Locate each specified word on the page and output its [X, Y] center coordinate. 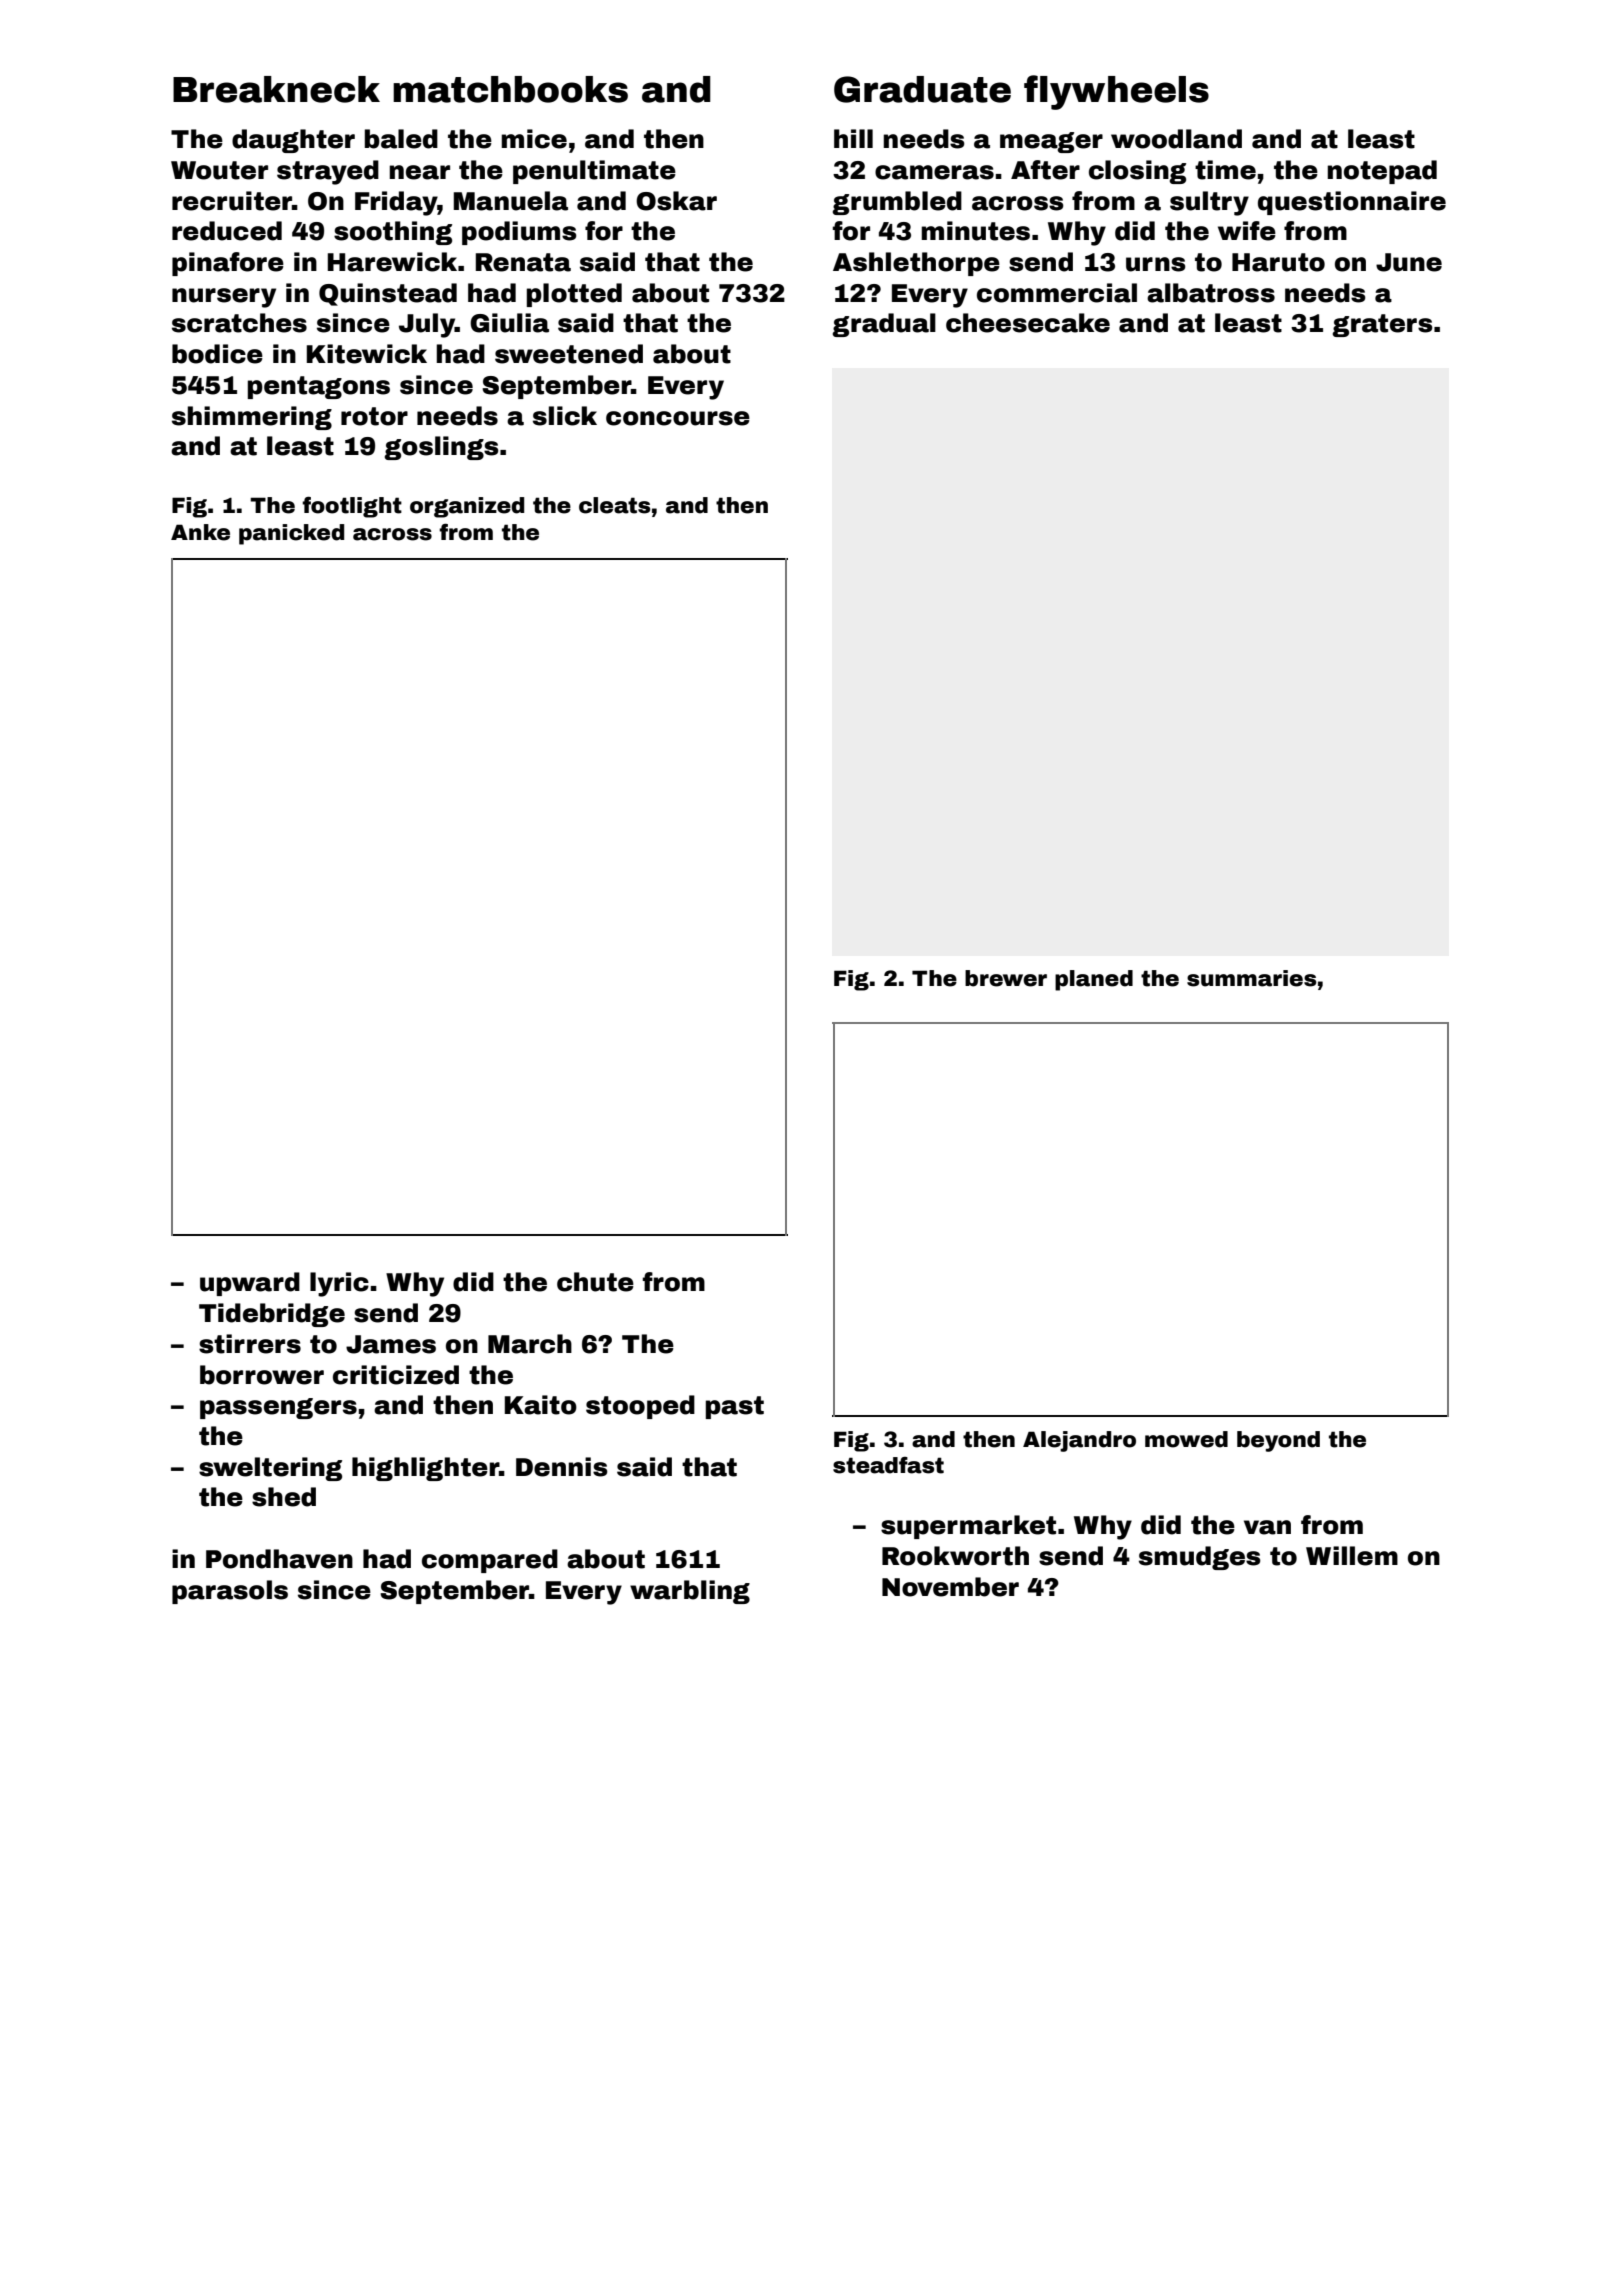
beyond [1278, 1441]
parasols [230, 1592]
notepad [1382, 172]
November [950, 1587]
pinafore [228, 264]
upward [250, 1284]
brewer [1006, 978]
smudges [1200, 1558]
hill [853, 138]
